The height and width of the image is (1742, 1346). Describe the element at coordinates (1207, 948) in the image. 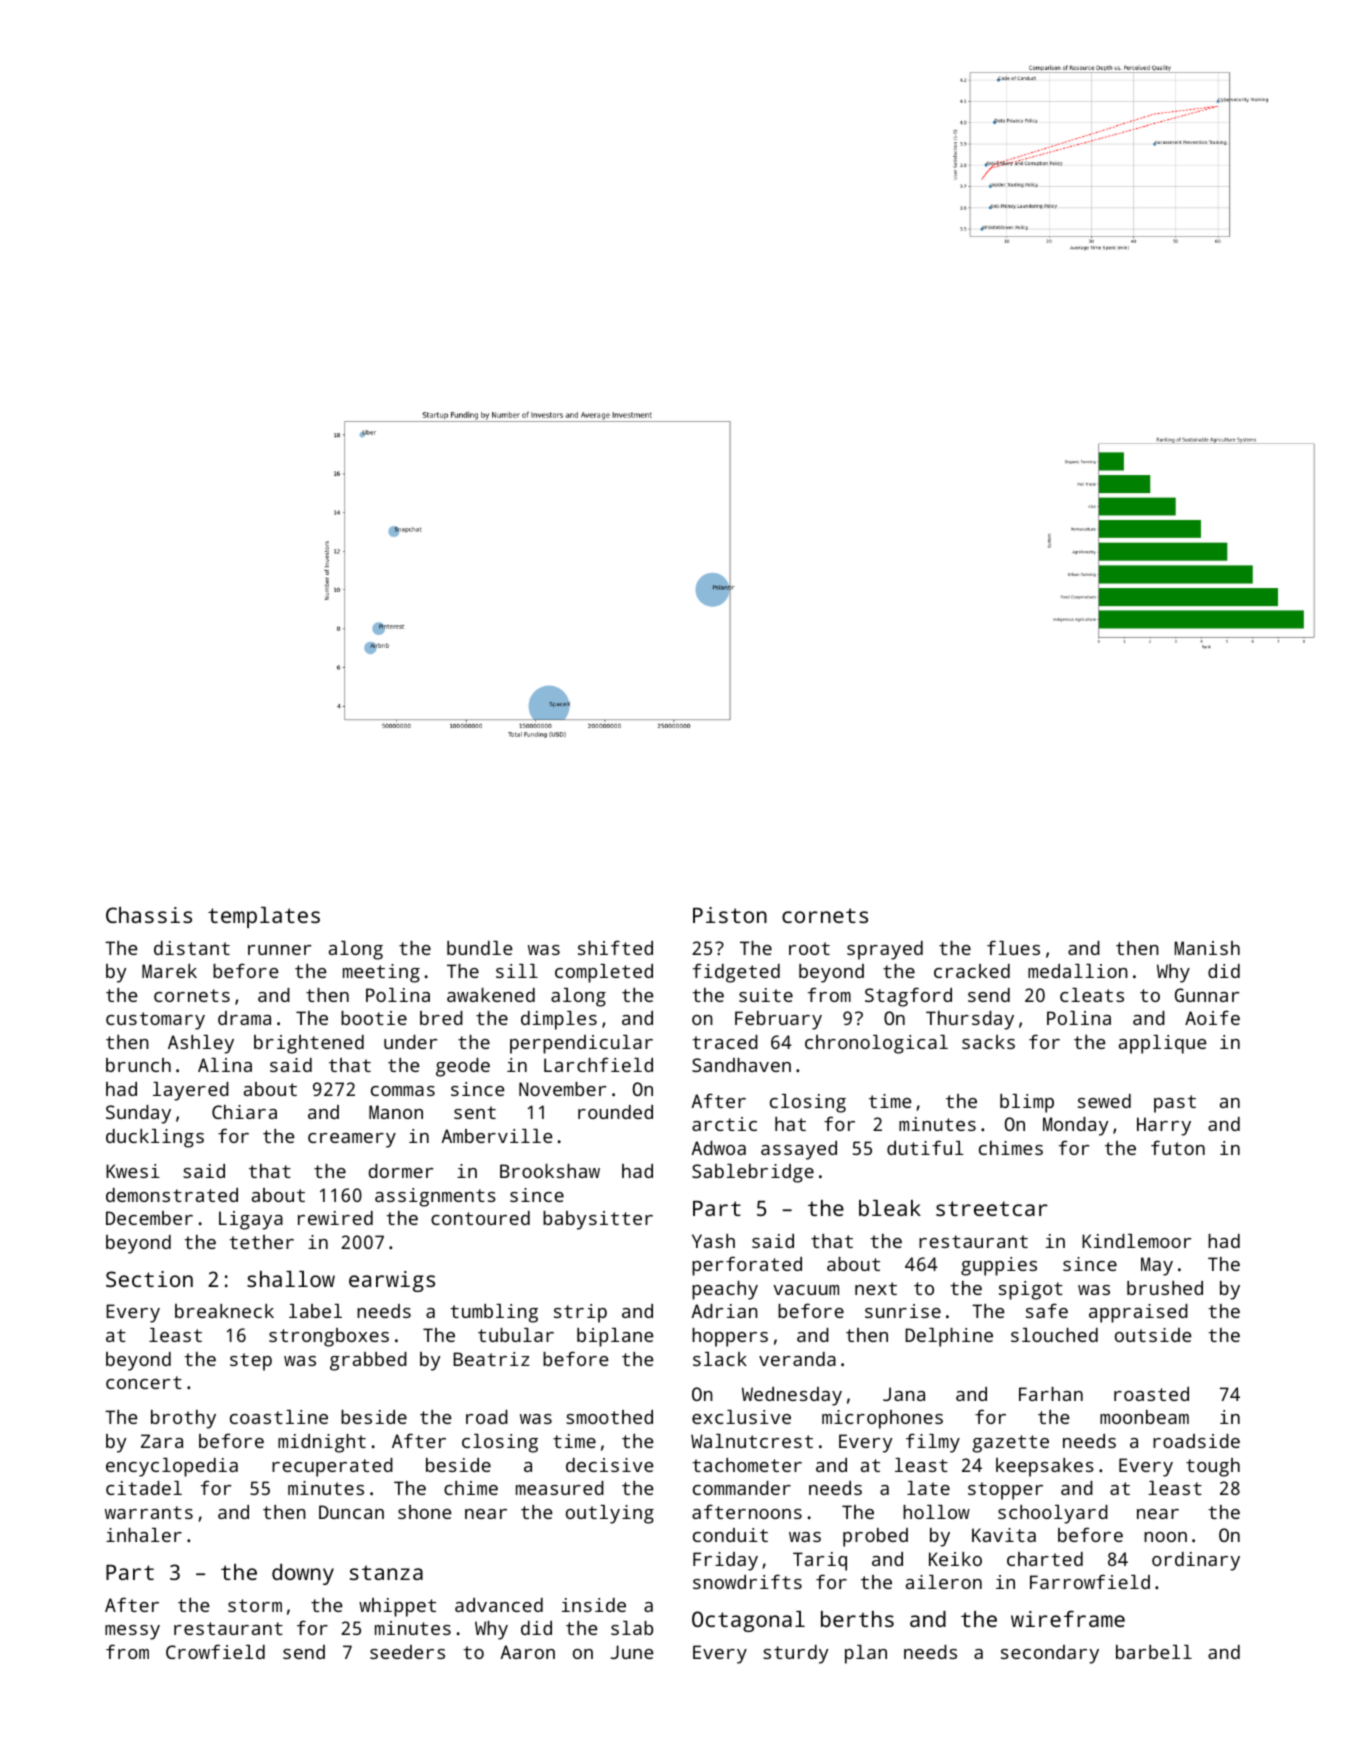

I see `Manish` at that location.
